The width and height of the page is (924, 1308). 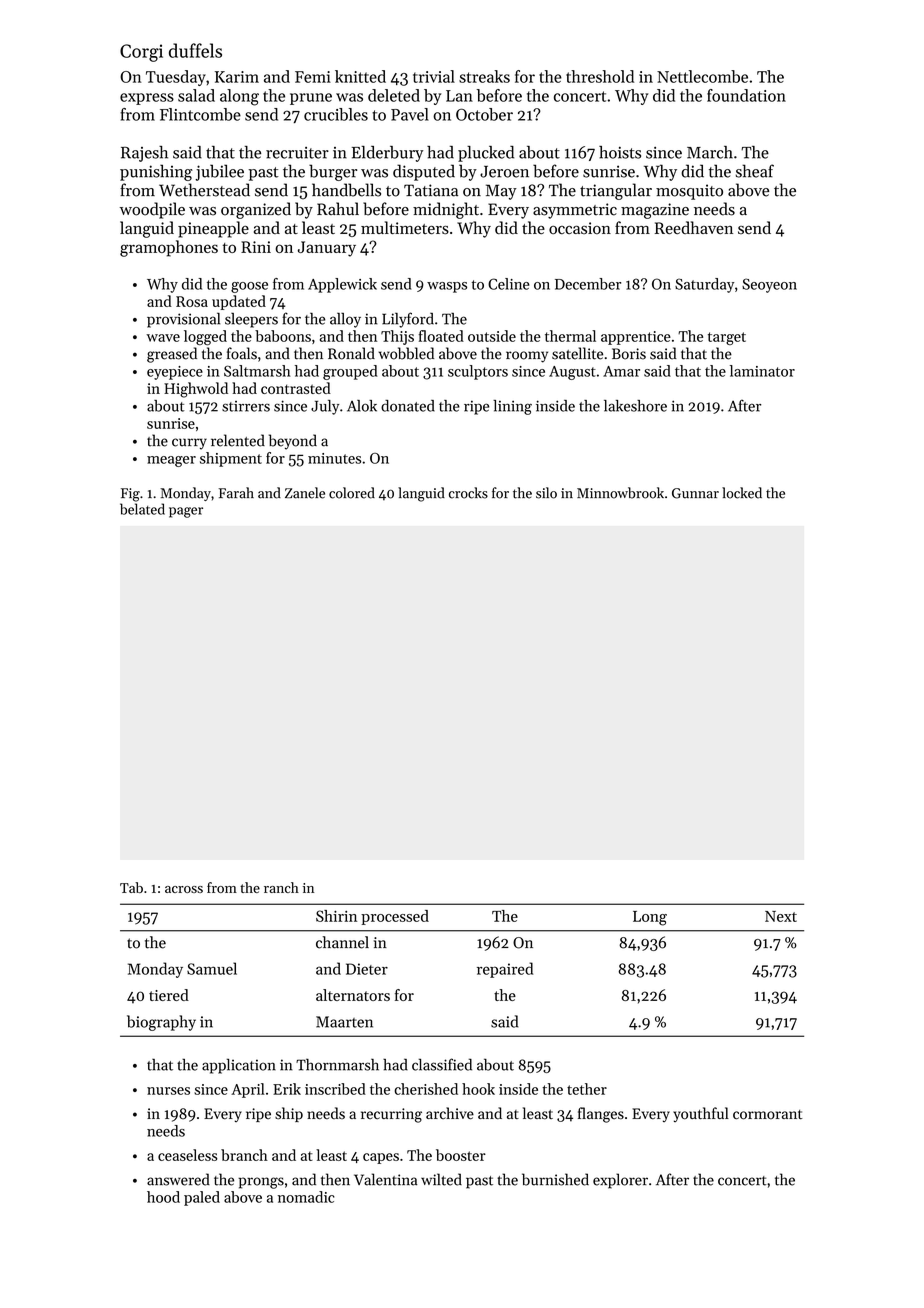 What do you see at coordinates (313, 77) in the page?
I see `Femi` at bounding box center [313, 77].
